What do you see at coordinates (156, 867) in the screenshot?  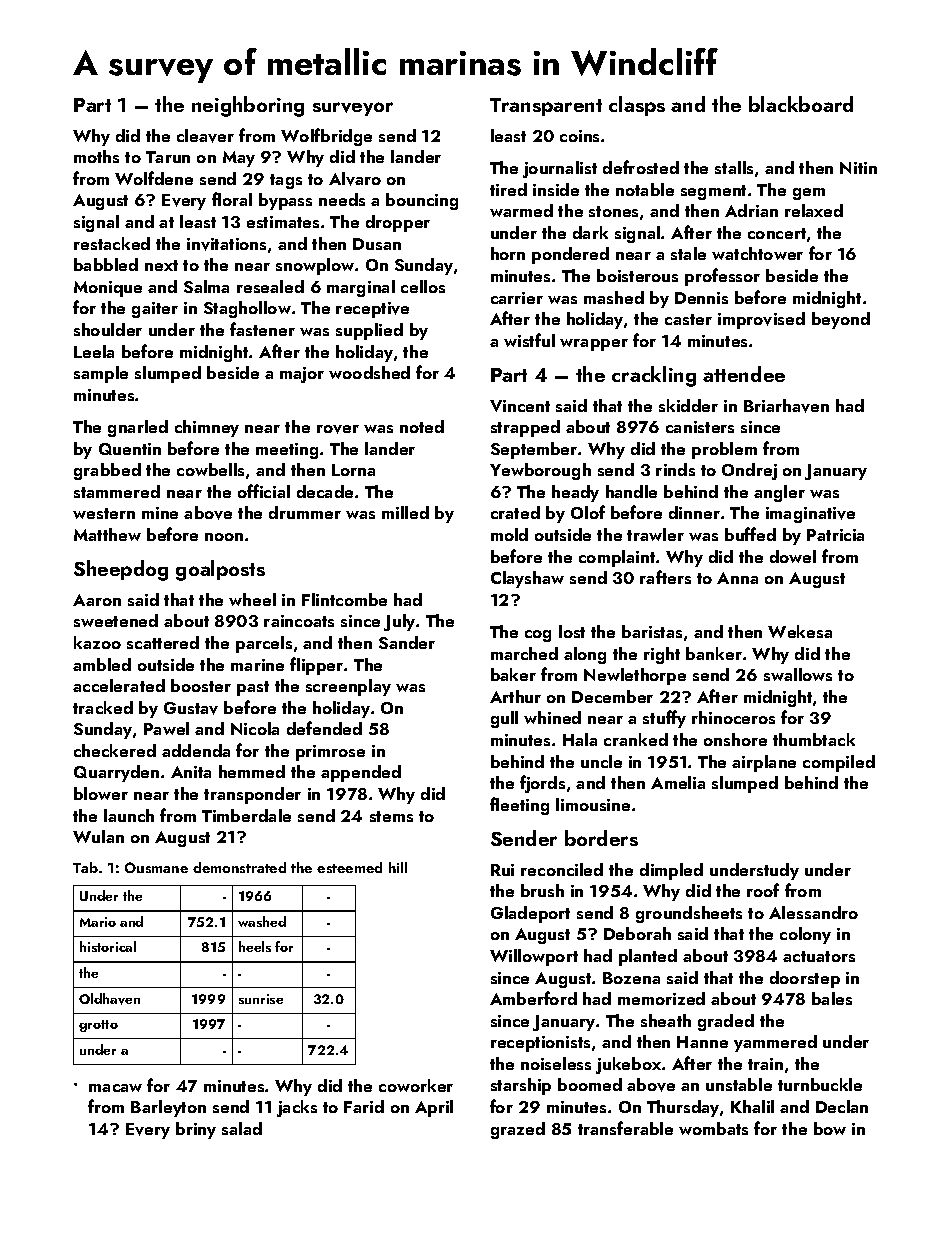 I see `Ousmane` at bounding box center [156, 867].
